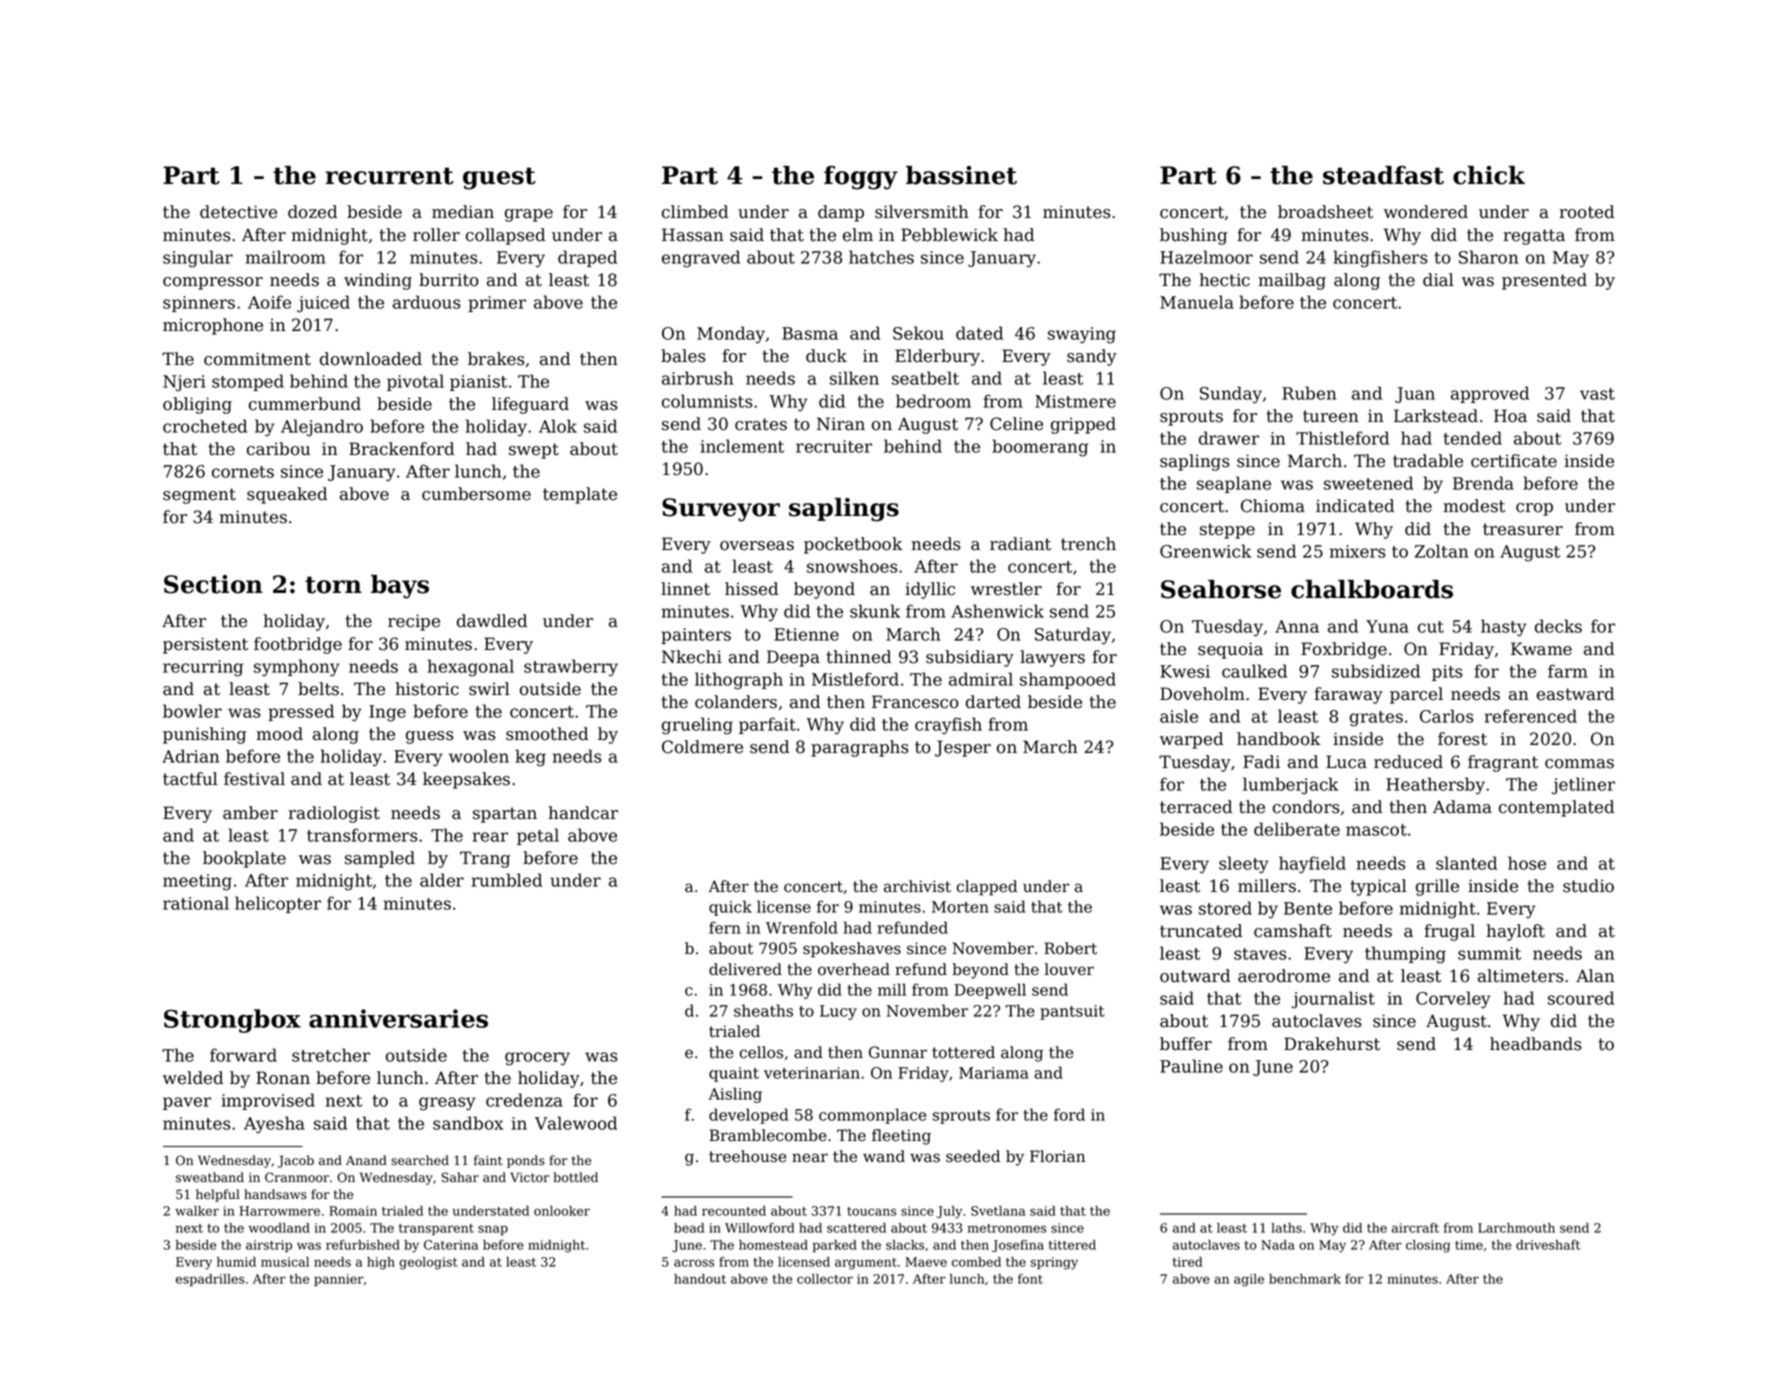 The width and height of the screenshot is (1778, 1374). Describe the element at coordinates (826, 356) in the screenshot. I see `duck` at that location.
